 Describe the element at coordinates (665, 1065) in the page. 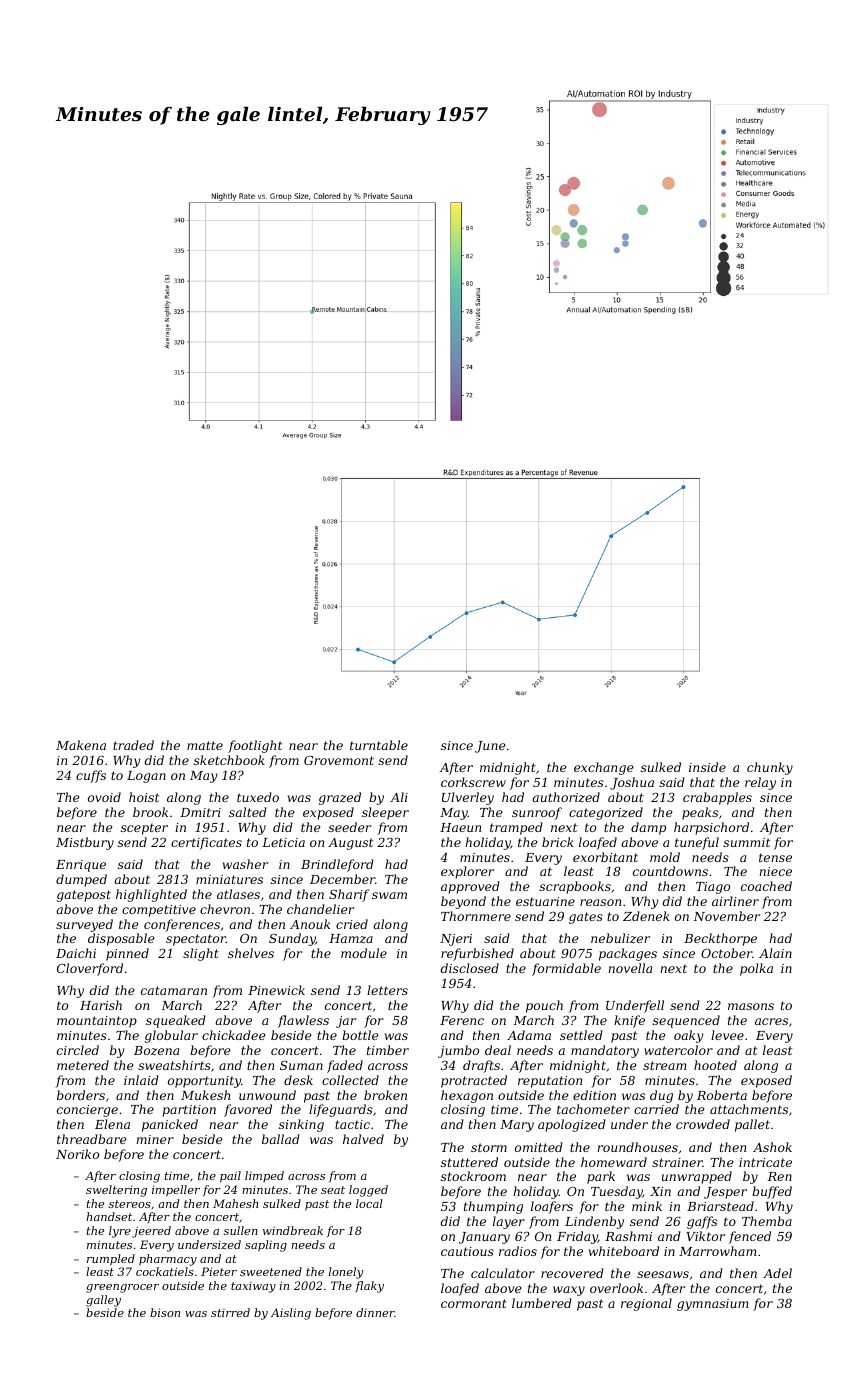

I see `stream` at that location.
